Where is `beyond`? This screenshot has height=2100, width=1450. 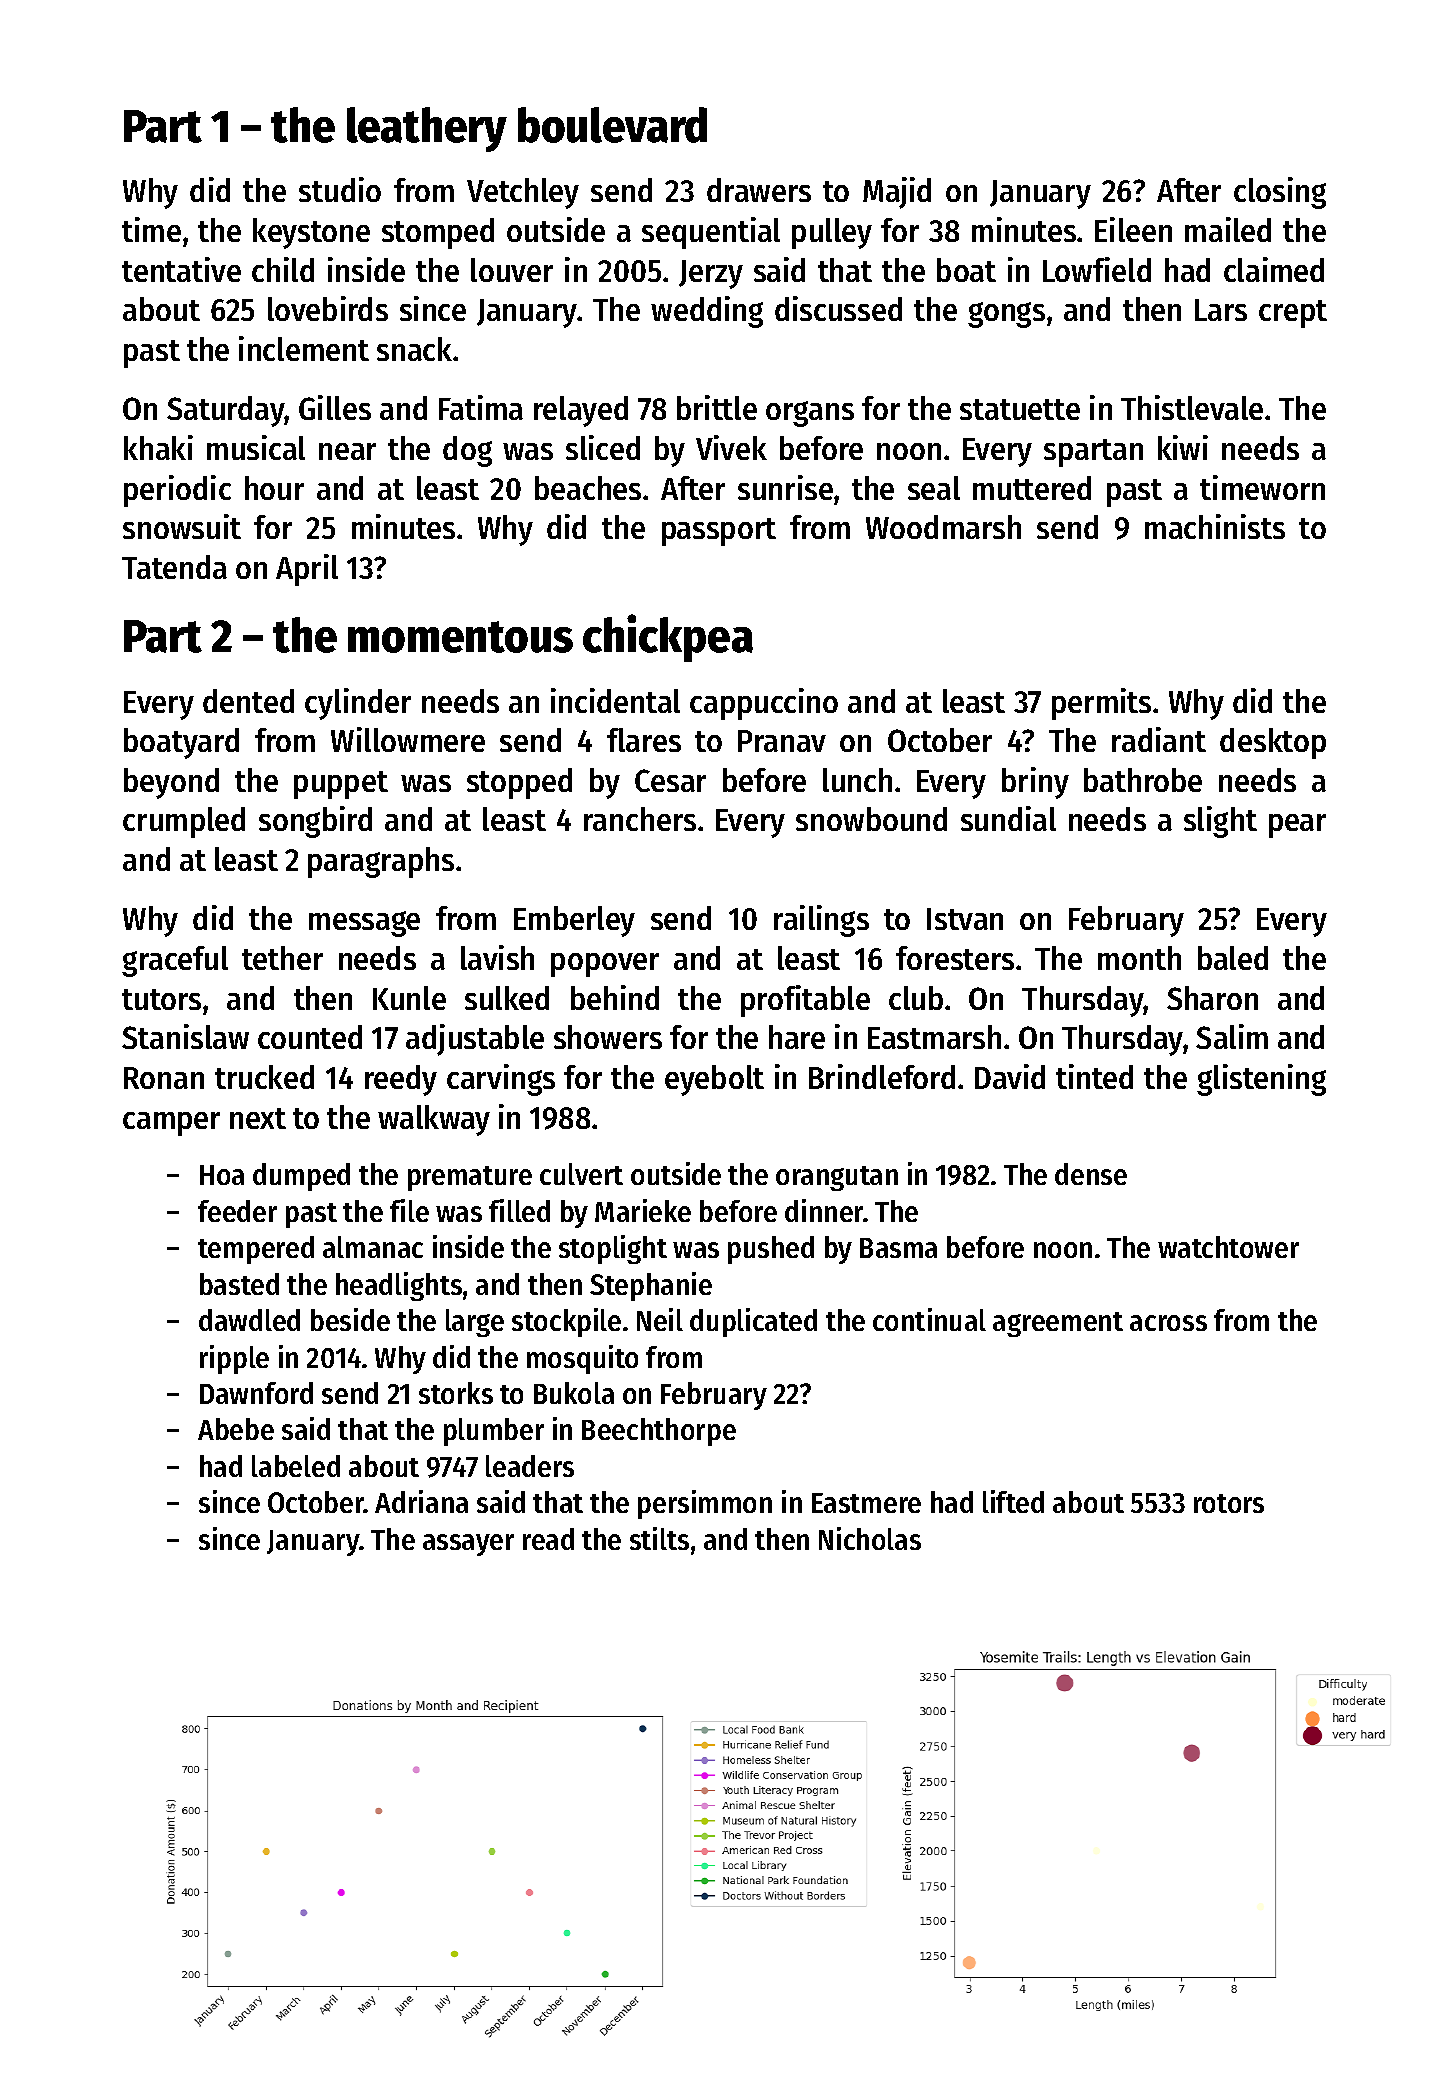
beyond is located at coordinates (171, 783).
